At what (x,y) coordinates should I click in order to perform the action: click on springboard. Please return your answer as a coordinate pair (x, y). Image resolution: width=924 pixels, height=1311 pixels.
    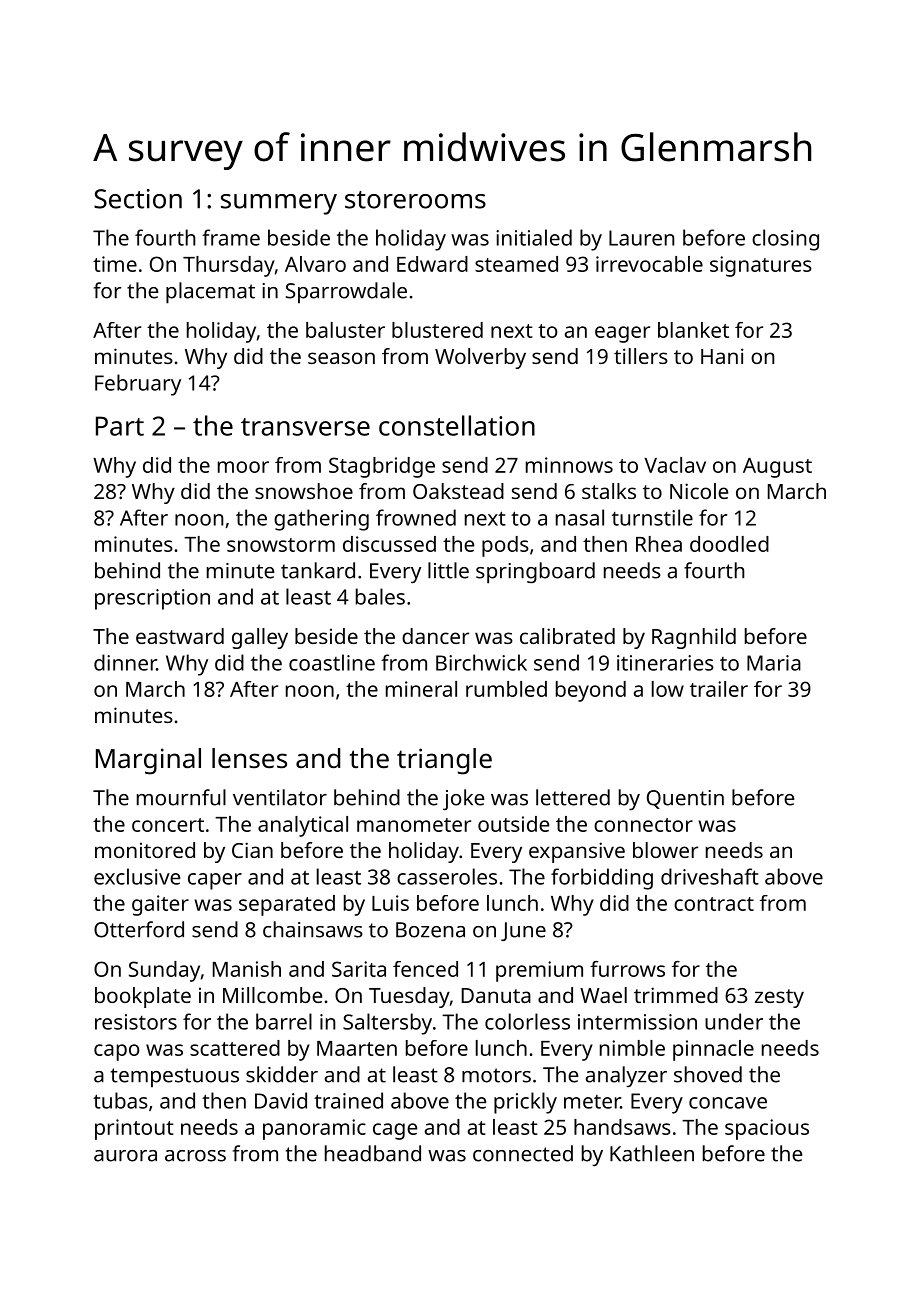
    Looking at the image, I should click on (535, 573).
